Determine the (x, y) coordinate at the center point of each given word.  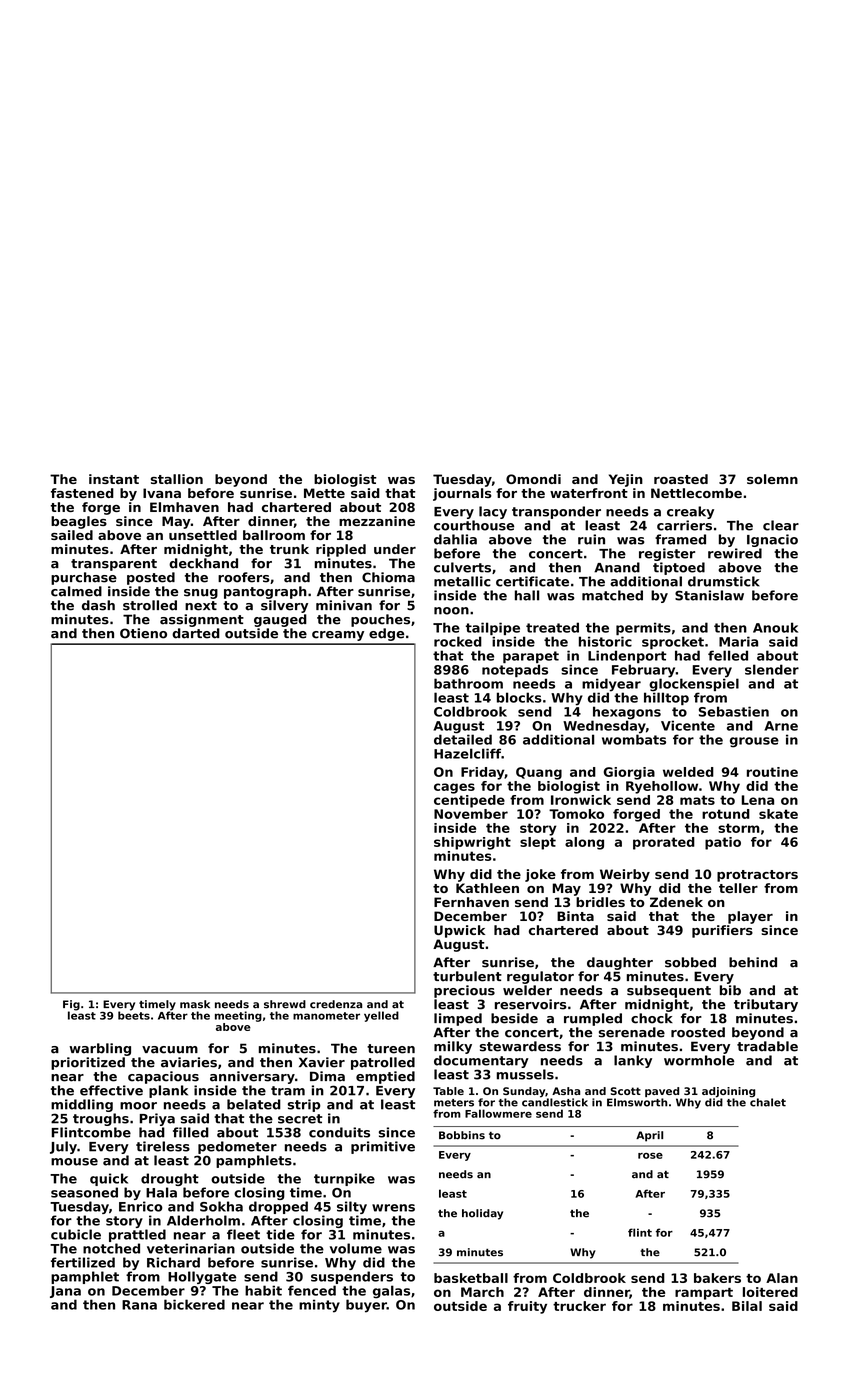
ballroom (274, 535)
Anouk (775, 627)
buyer (366, 1306)
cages (454, 788)
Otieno (143, 633)
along (584, 843)
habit (263, 1290)
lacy (493, 512)
